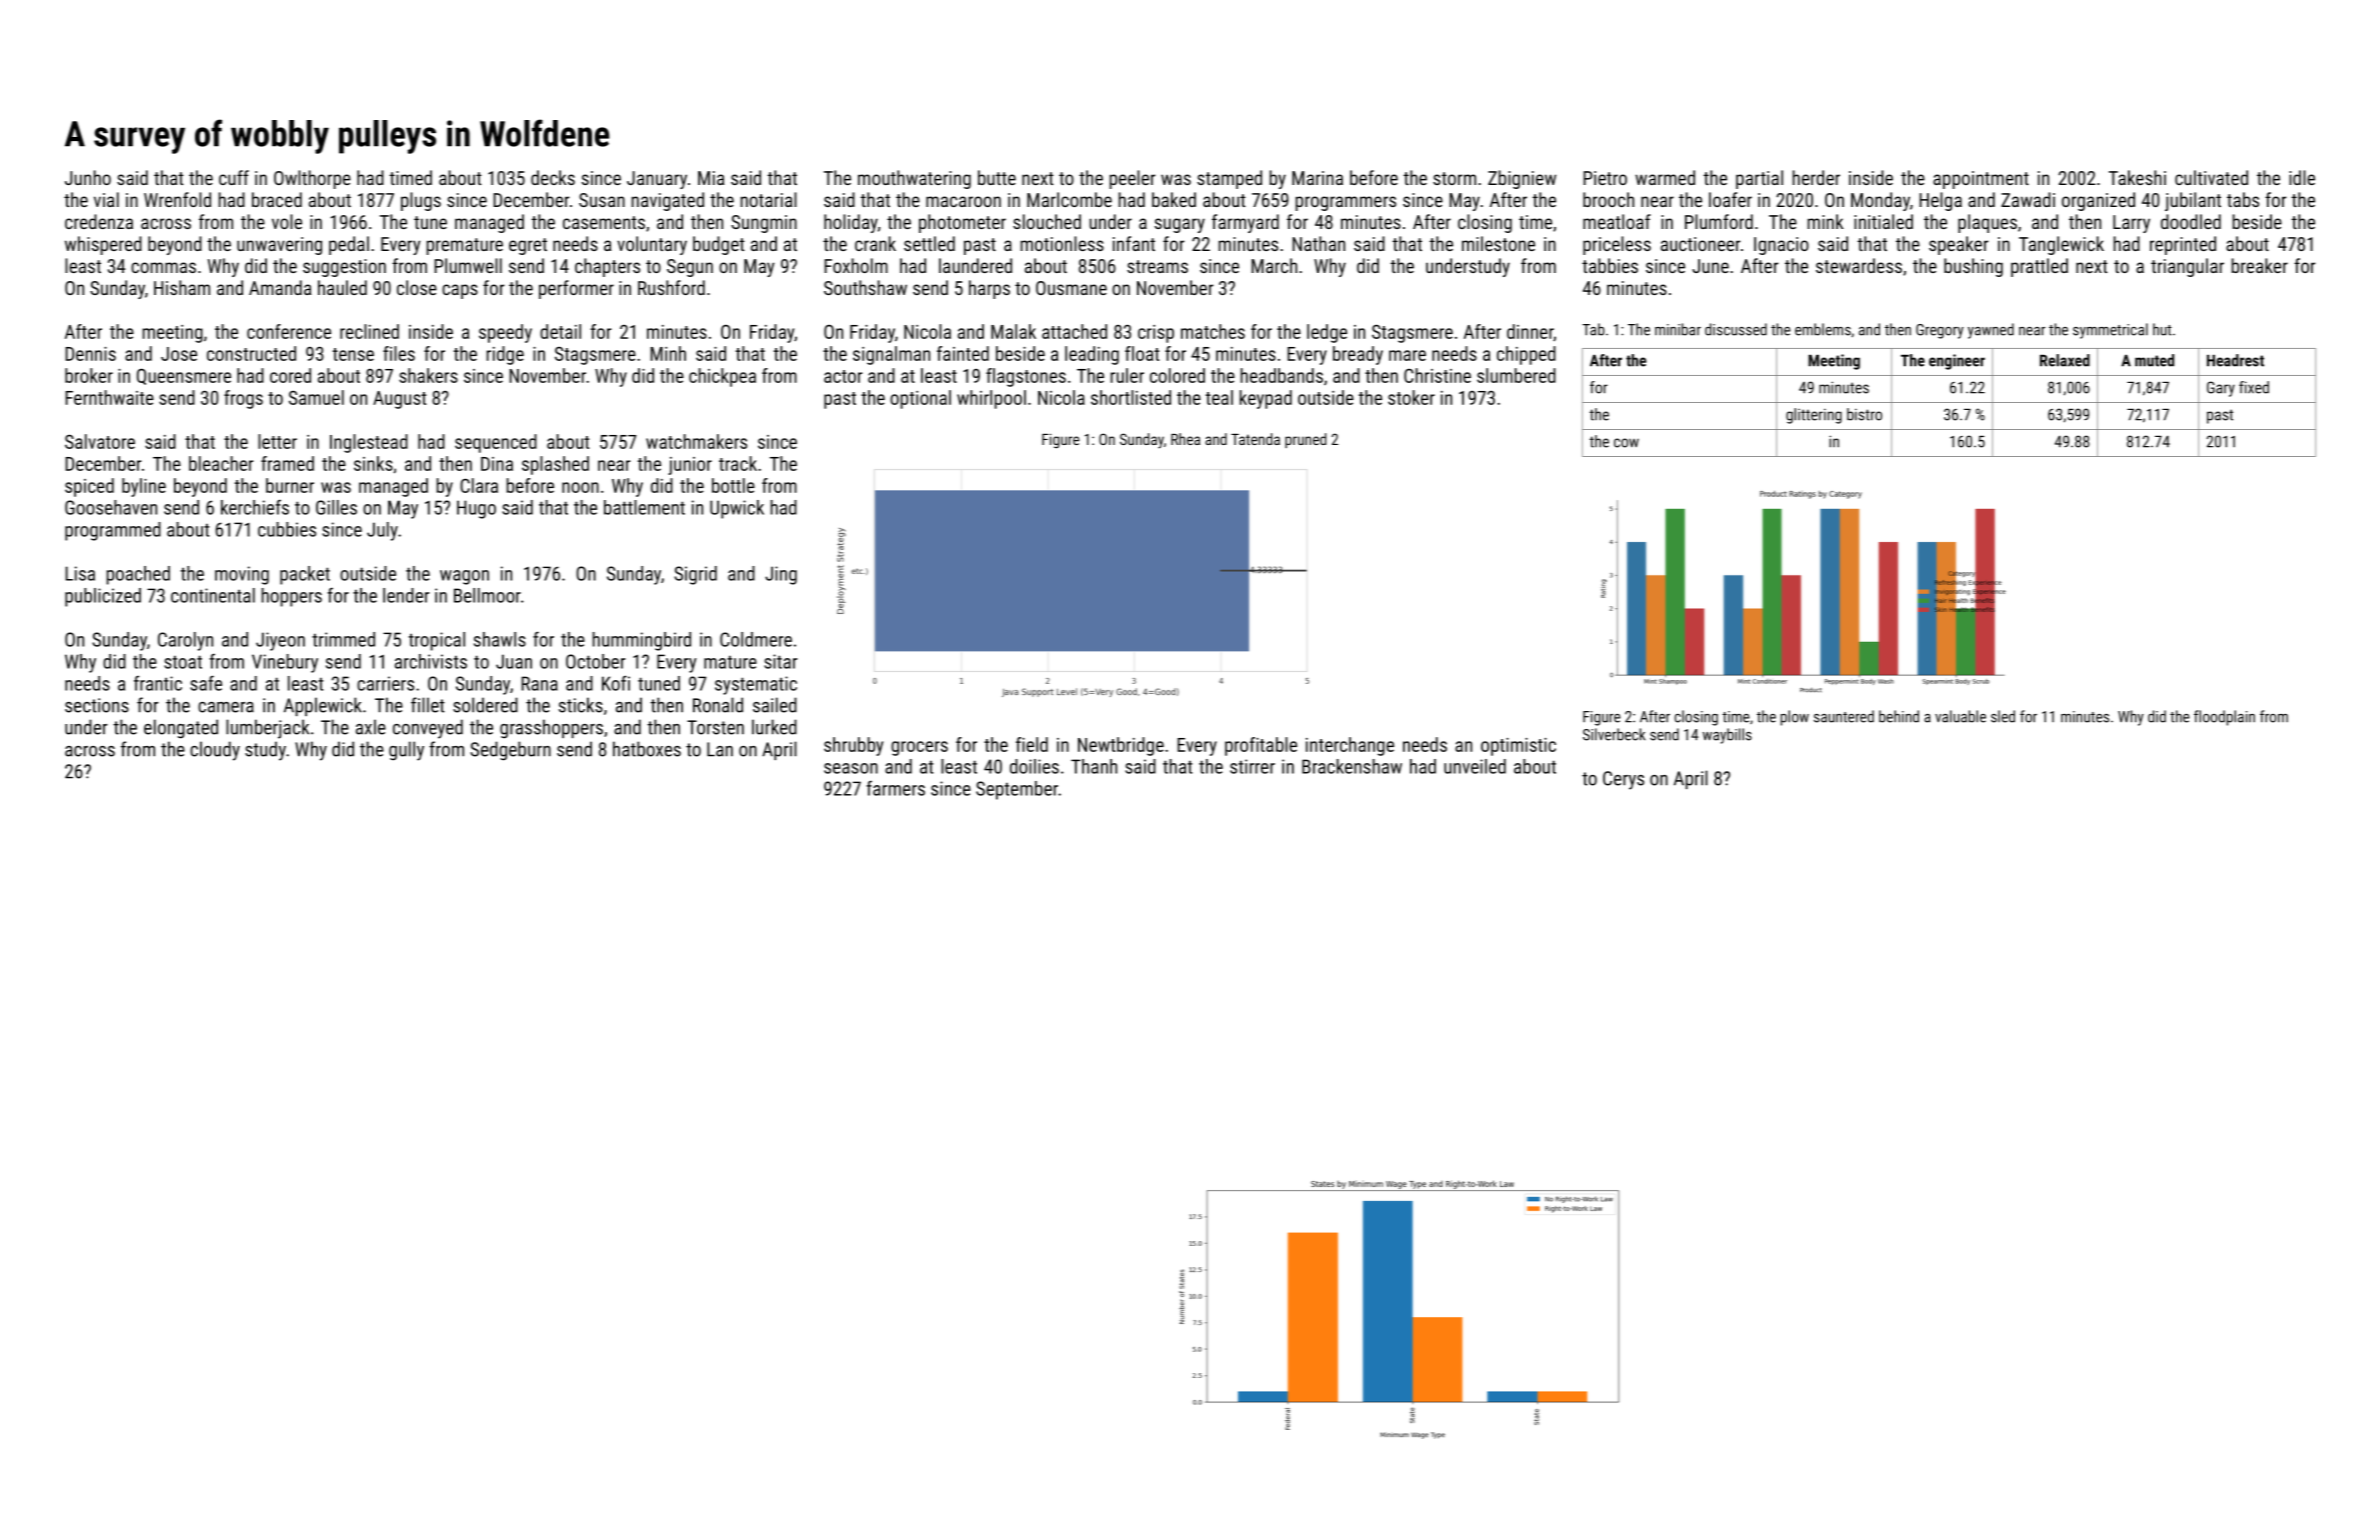 This screenshot has height=1540, width=2380. What do you see at coordinates (1318, 243) in the screenshot?
I see `Nathan` at bounding box center [1318, 243].
